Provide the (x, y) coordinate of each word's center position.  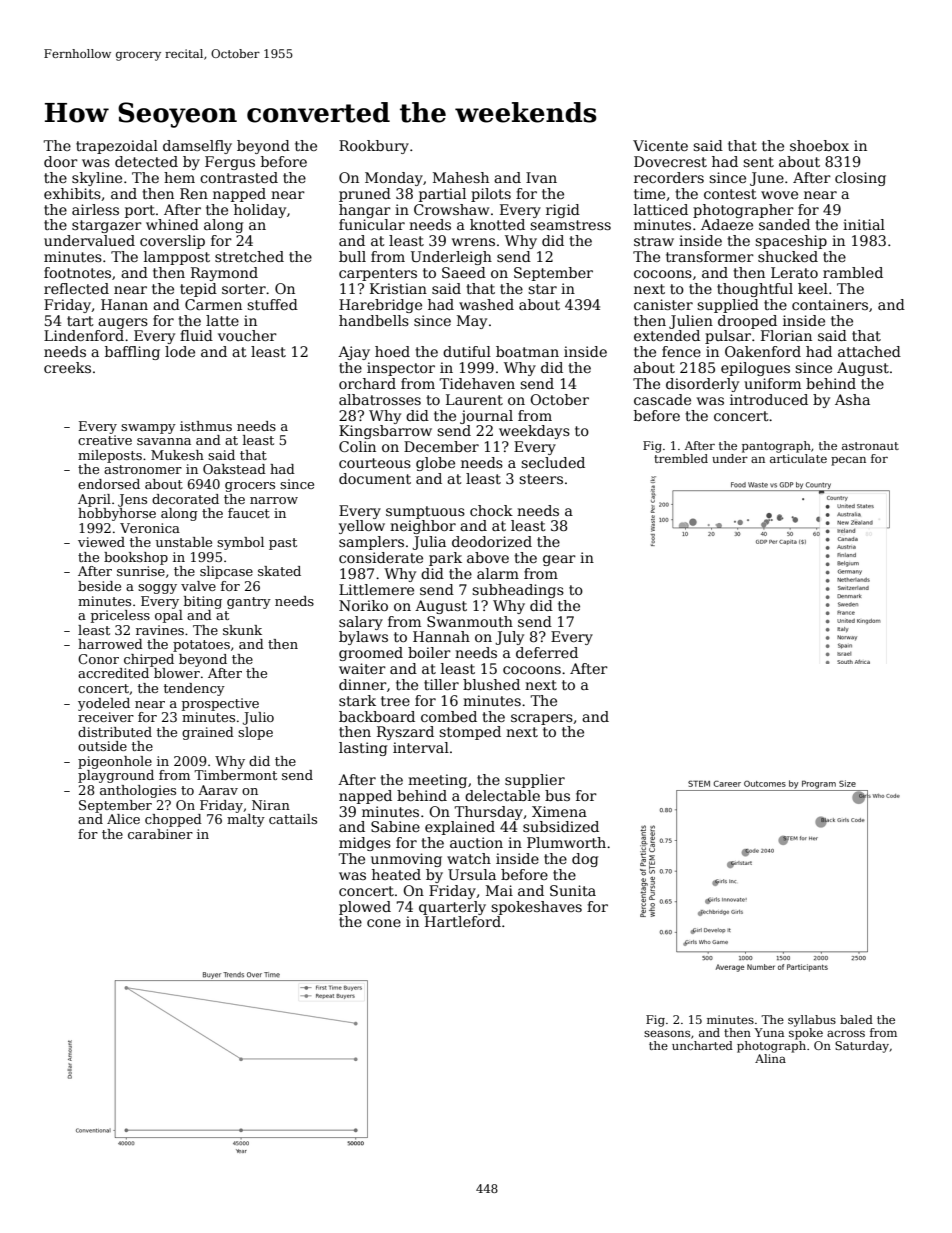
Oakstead (234, 469)
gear (559, 560)
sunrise (141, 571)
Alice (123, 819)
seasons (667, 1033)
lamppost (177, 258)
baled (856, 1019)
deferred (547, 652)
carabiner (160, 834)
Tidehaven (477, 383)
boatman (527, 351)
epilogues (755, 369)
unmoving (406, 860)
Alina (770, 1058)
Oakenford (763, 351)
